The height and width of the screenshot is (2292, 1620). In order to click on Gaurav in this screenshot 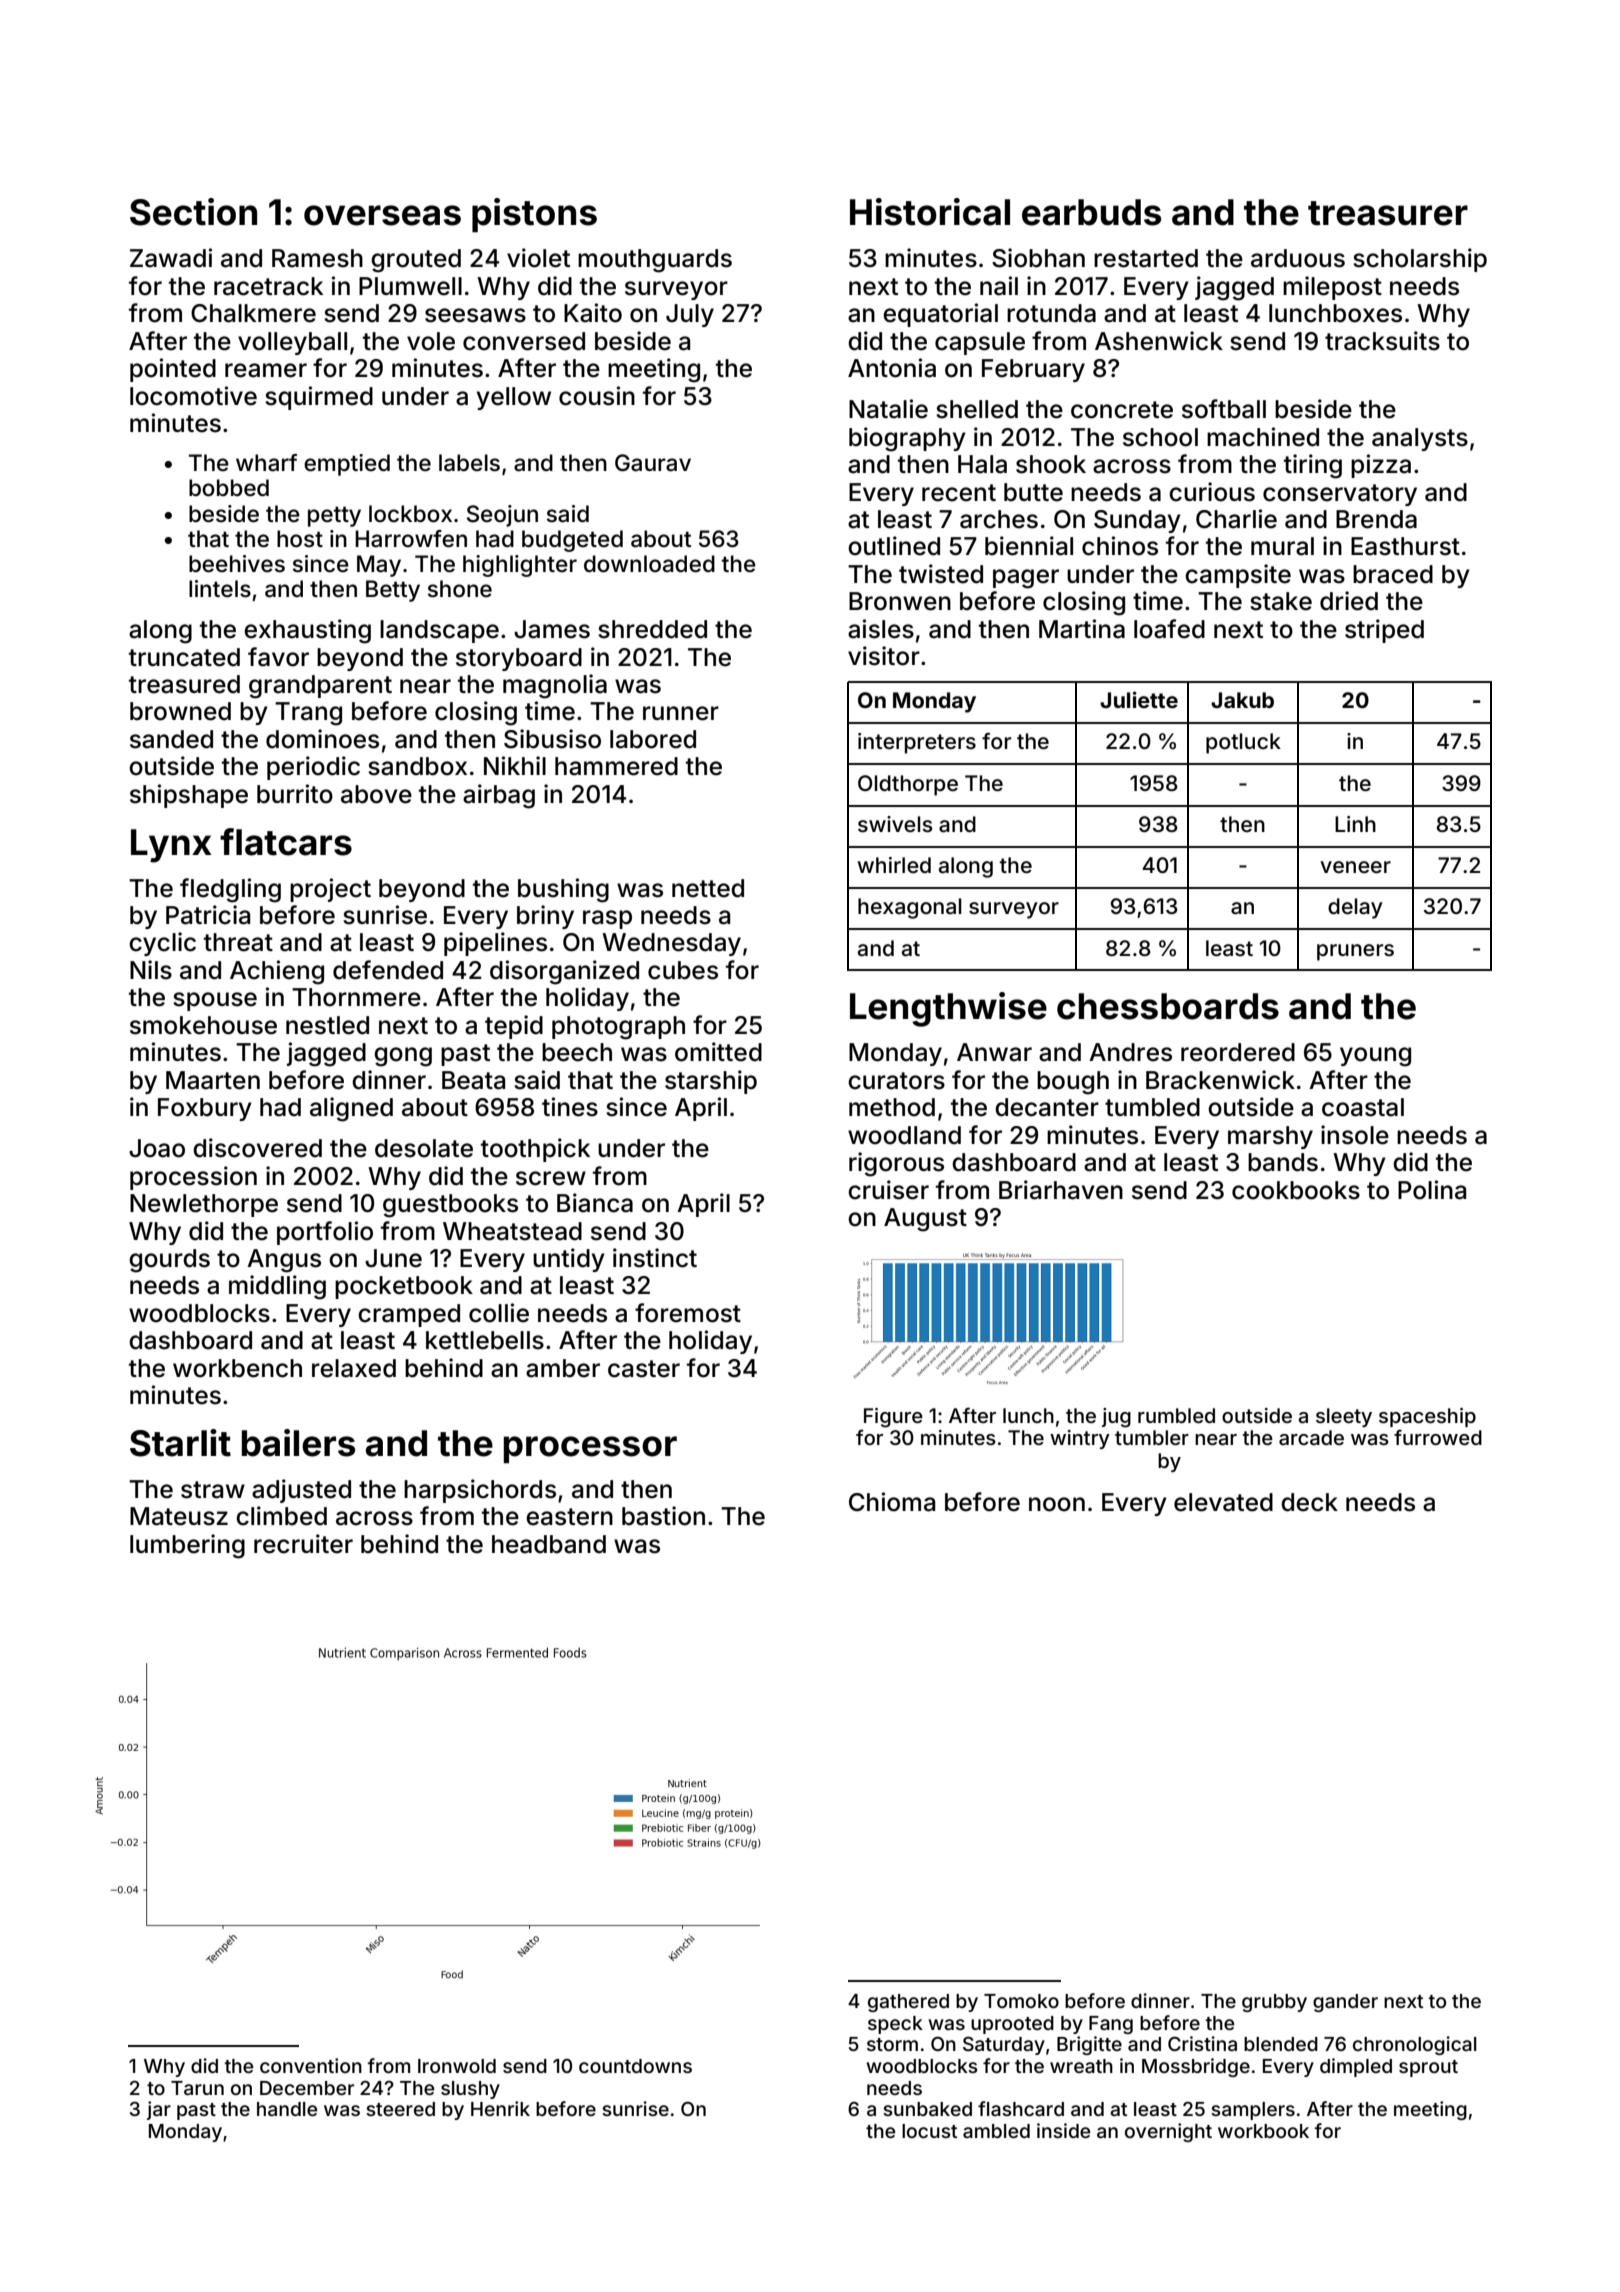, I will do `click(653, 463)`.
